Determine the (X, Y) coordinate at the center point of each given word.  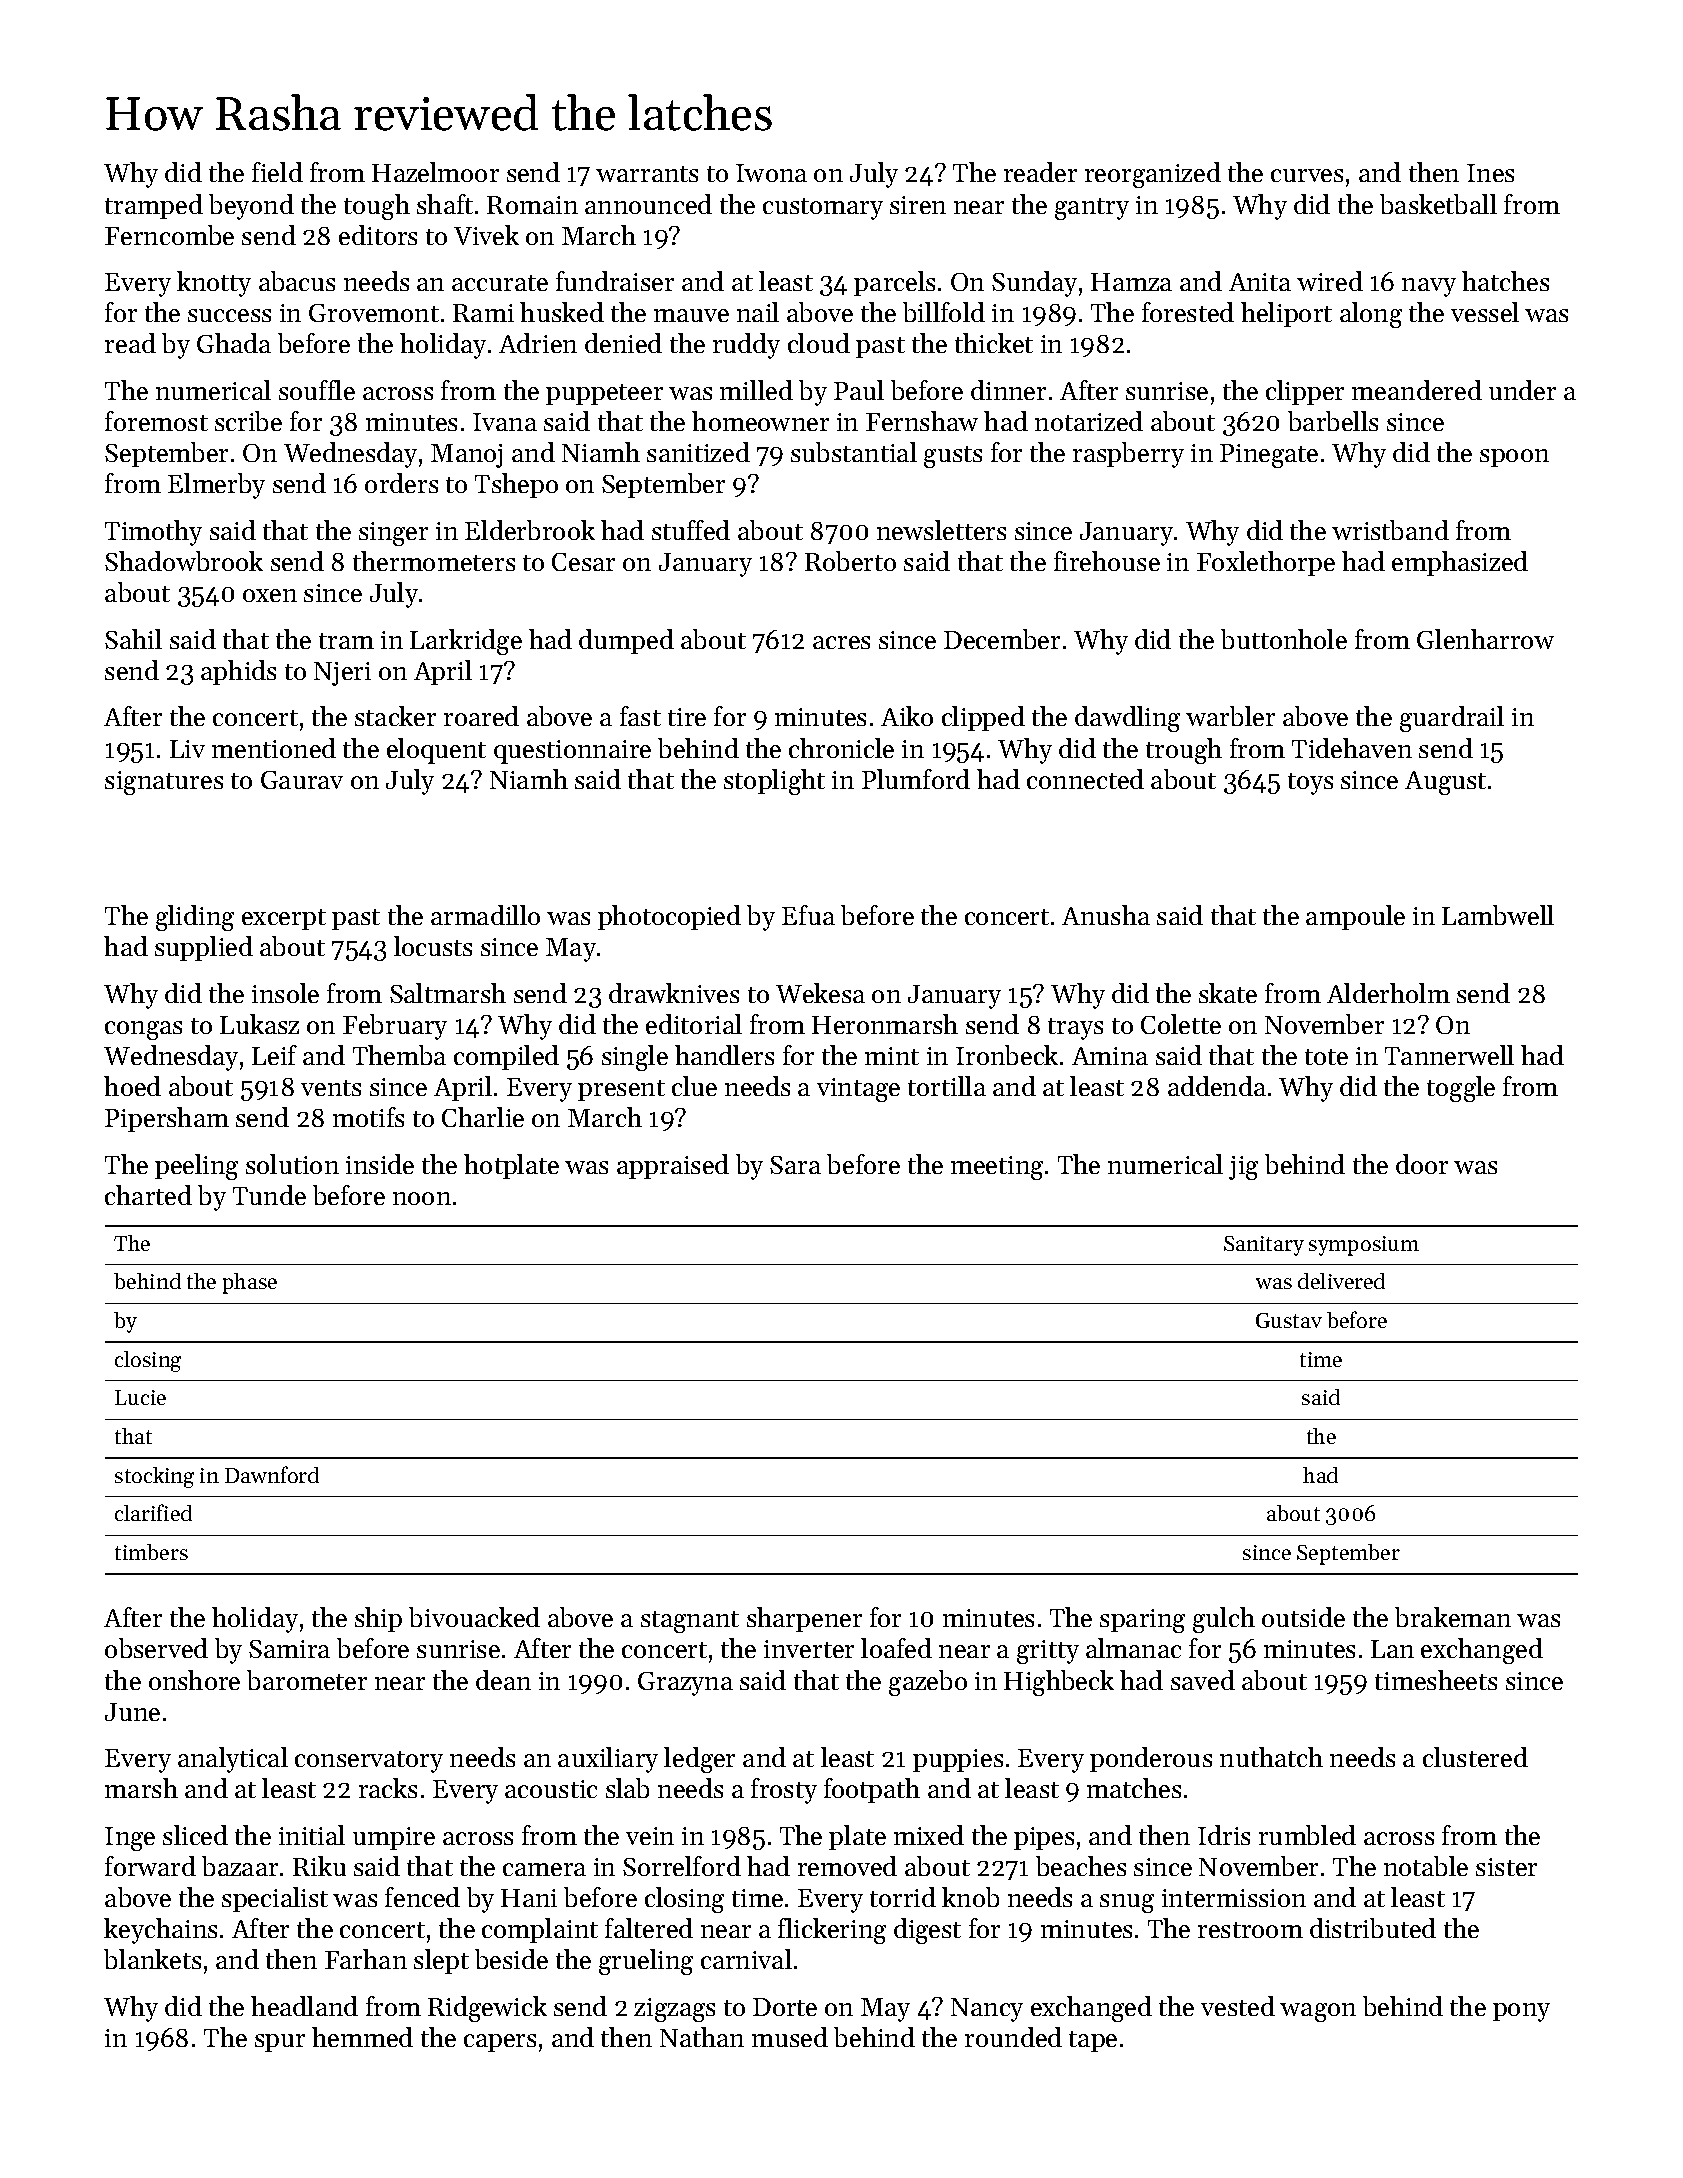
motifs (368, 1117)
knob (970, 1897)
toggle (1461, 1089)
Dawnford (272, 1474)
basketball (1438, 204)
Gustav (1289, 1320)
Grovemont (374, 313)
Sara (795, 1165)
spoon (1514, 458)
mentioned (274, 748)
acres (841, 642)
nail (758, 312)
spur (280, 2043)
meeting (997, 1168)
